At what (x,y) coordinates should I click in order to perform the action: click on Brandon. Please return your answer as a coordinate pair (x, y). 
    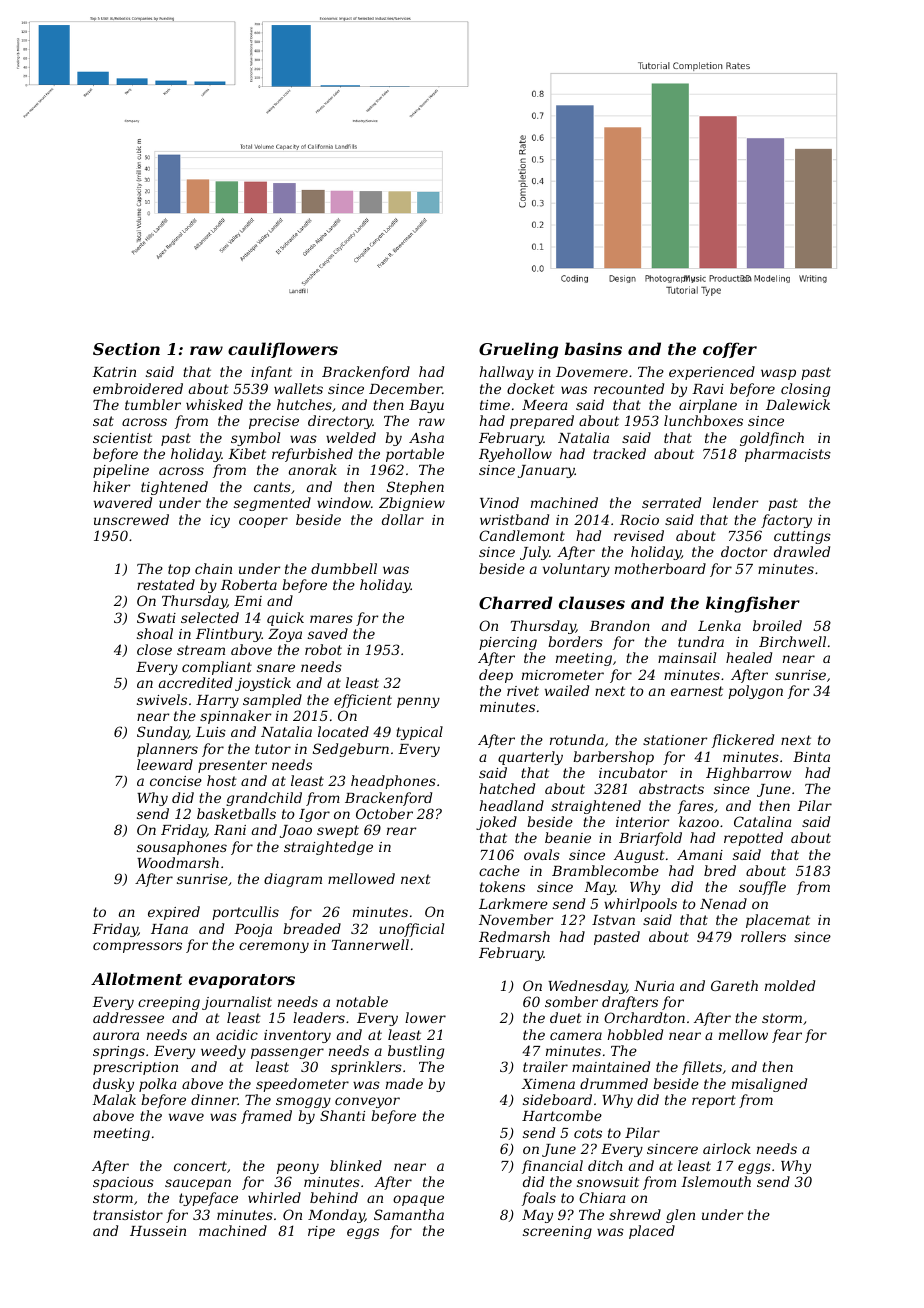
    Looking at the image, I should click on (619, 625).
